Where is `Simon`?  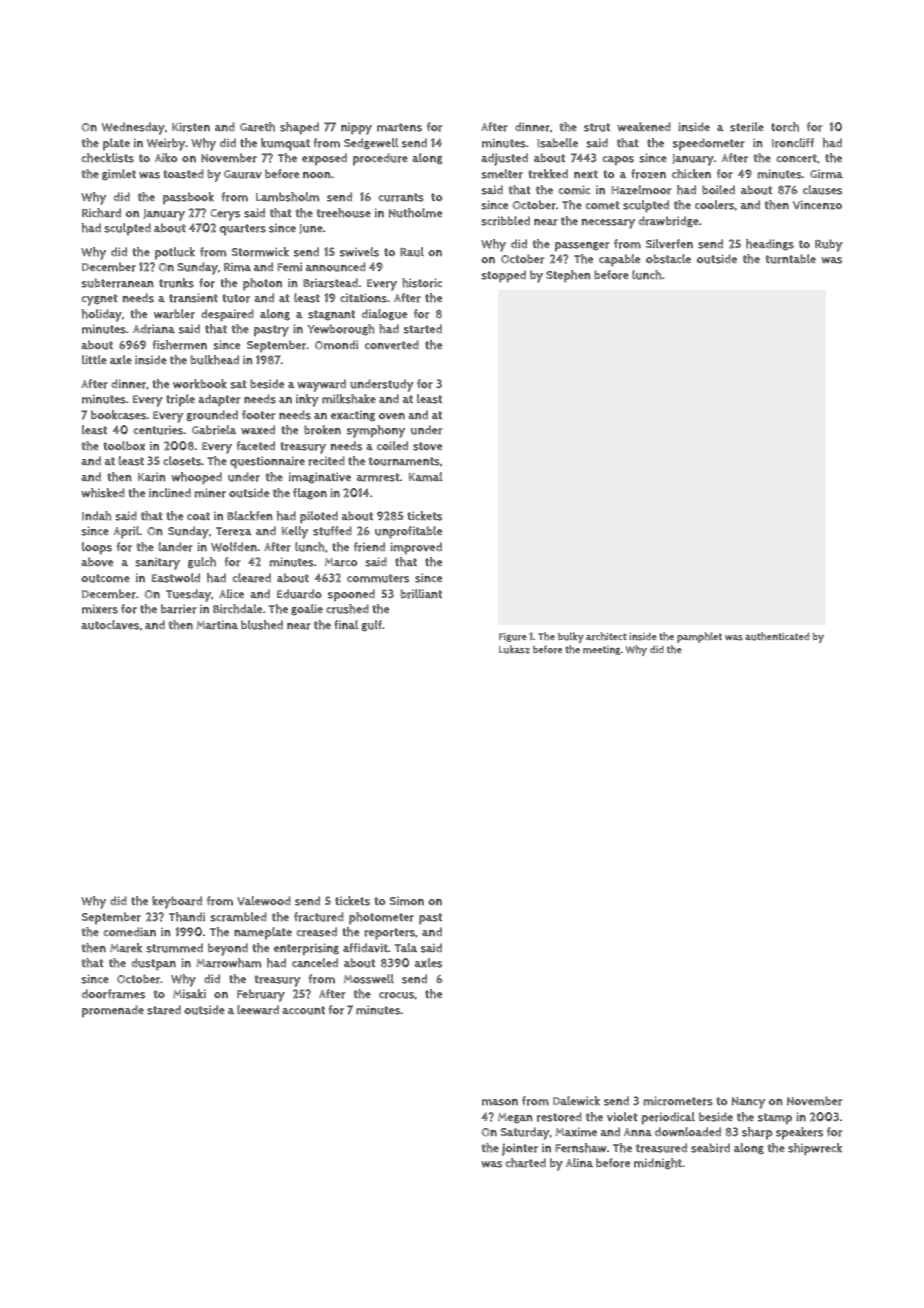
Simon is located at coordinates (406, 901).
